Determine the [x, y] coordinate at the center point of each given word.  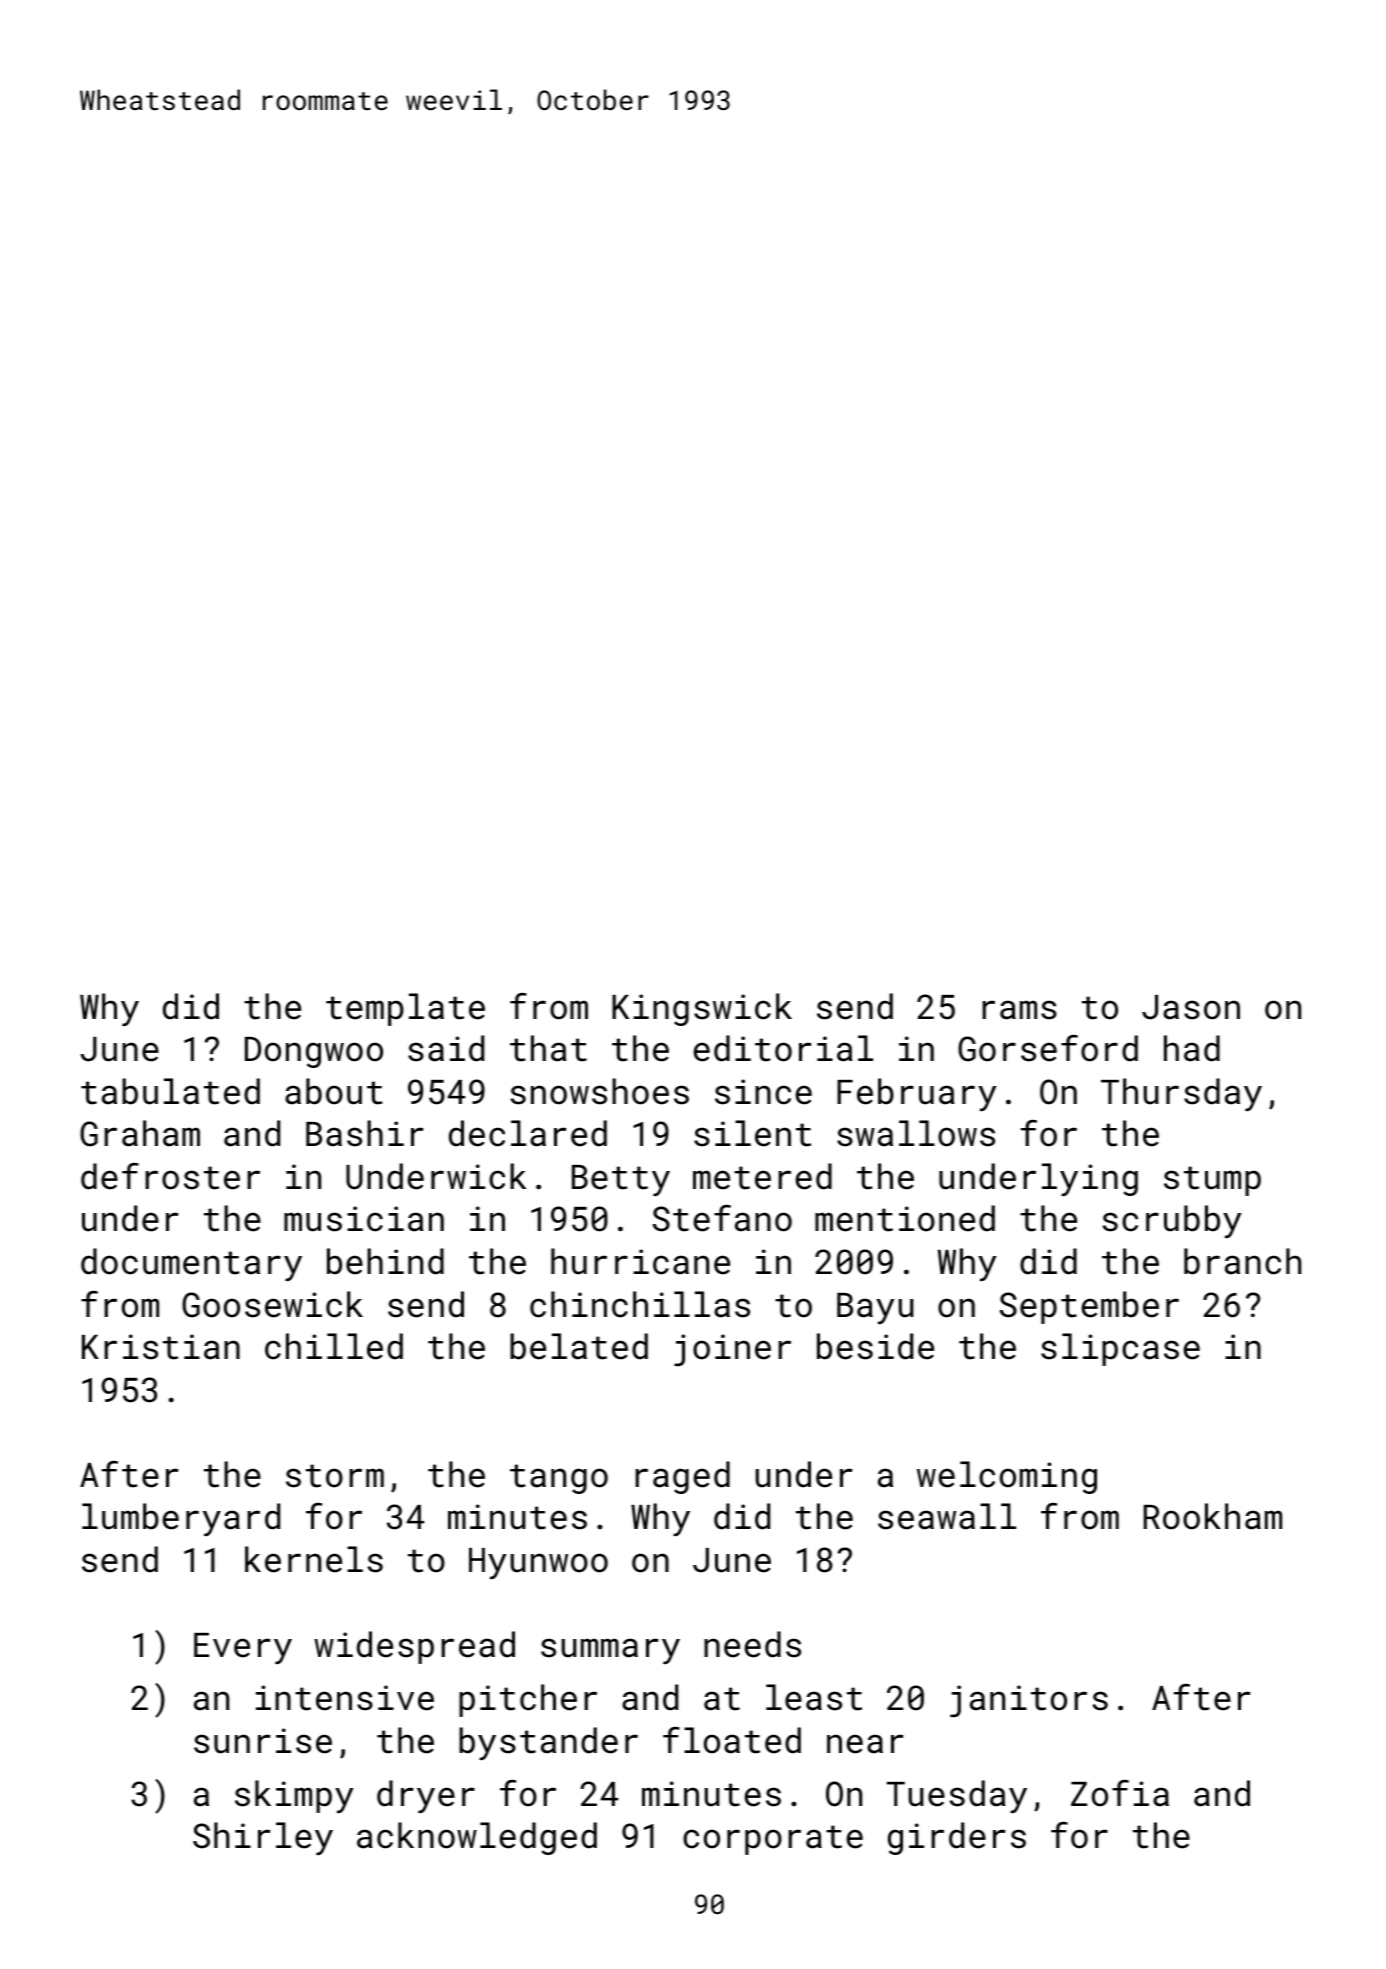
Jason [1191, 1007]
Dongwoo [314, 1052]
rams [1019, 1010]
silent [752, 1133]
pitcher [528, 1700]
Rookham [1213, 1516]
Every [243, 1648]
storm [335, 1476]
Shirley [263, 1838]
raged [682, 1477]
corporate [773, 1840]
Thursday [1181, 1094]
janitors [1029, 1701]
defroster [170, 1176]
